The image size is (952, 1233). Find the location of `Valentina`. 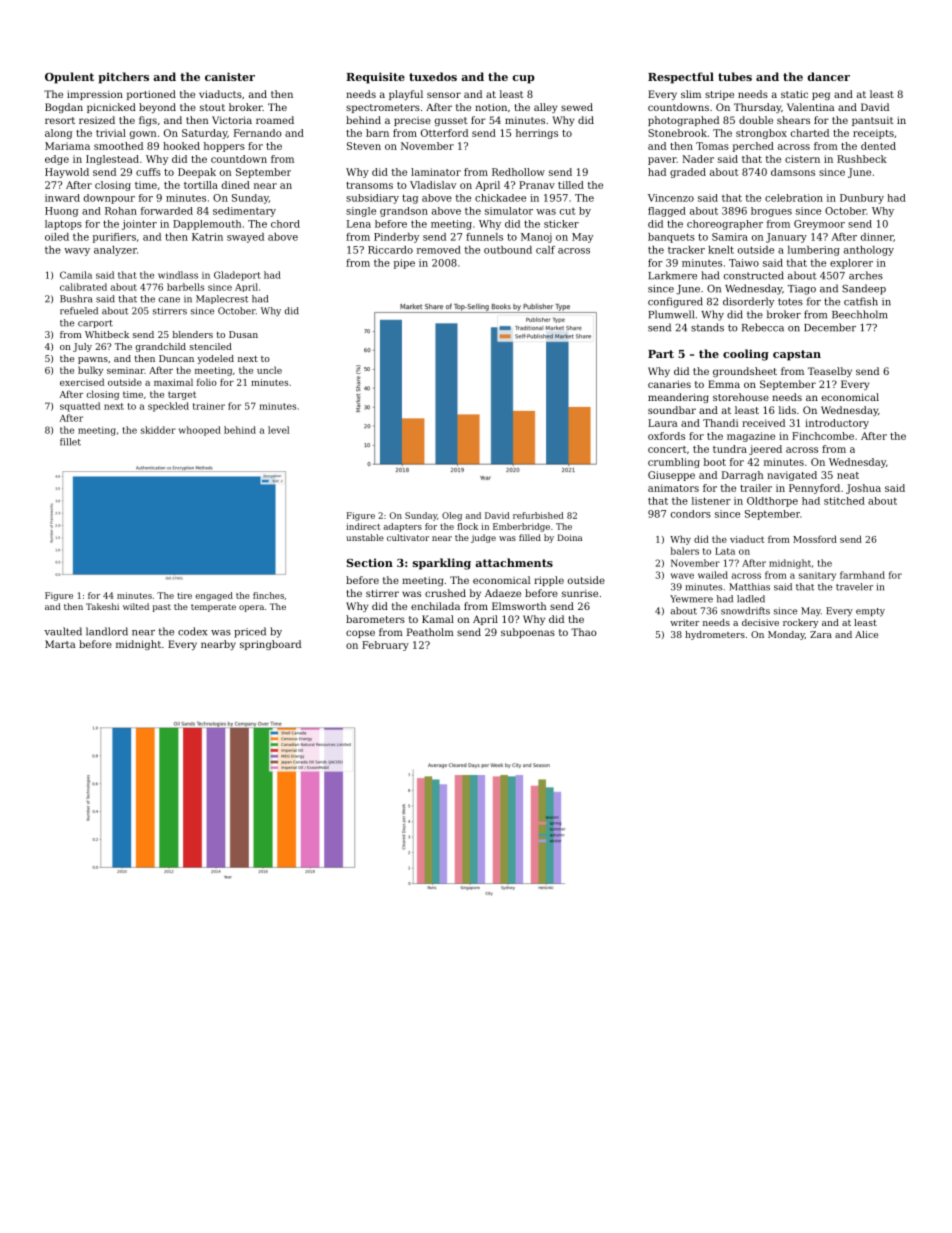

Valentina is located at coordinates (811, 107).
